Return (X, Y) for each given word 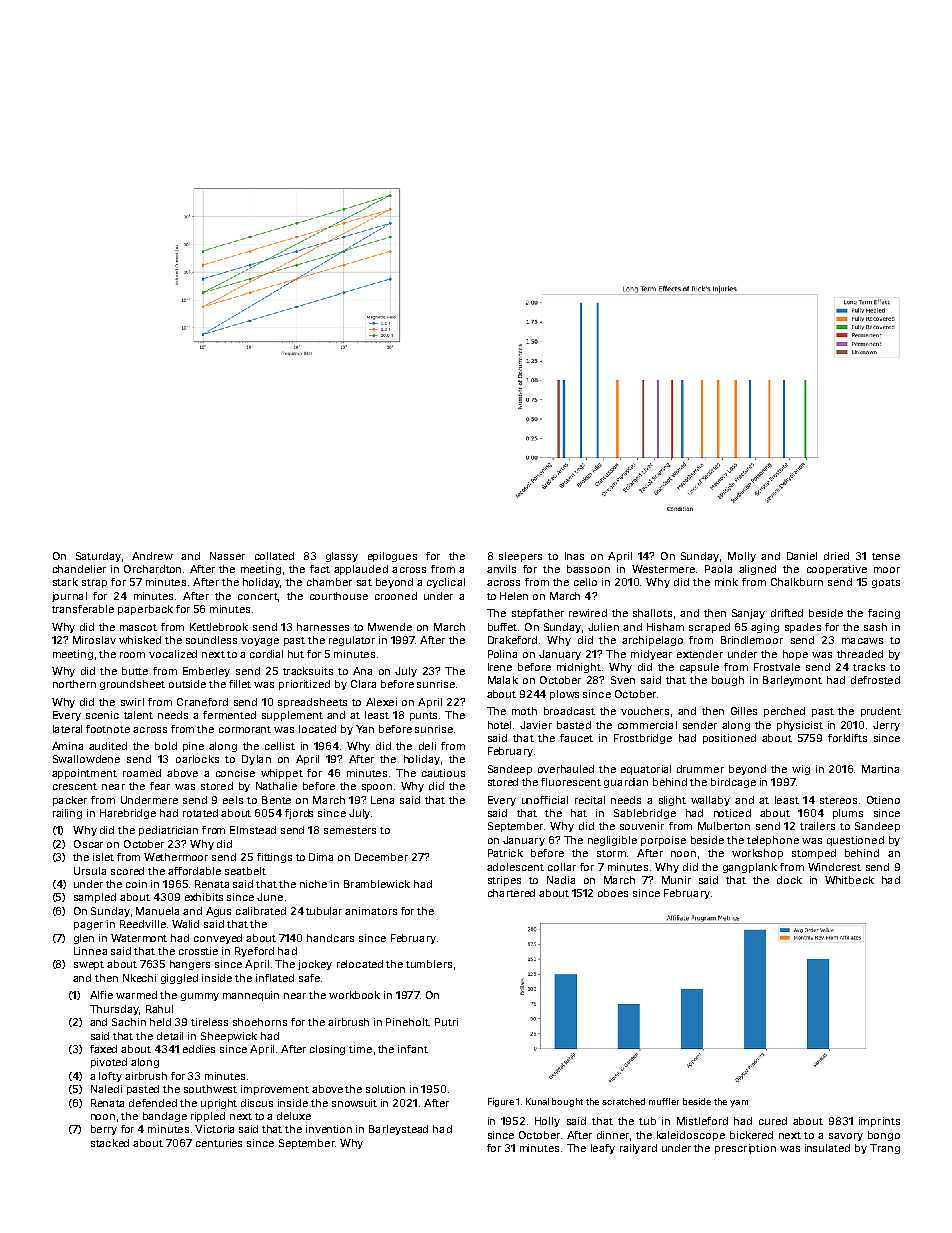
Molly (742, 557)
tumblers (429, 964)
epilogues (392, 557)
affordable (194, 871)
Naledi (106, 1089)
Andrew (152, 556)
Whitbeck (849, 880)
